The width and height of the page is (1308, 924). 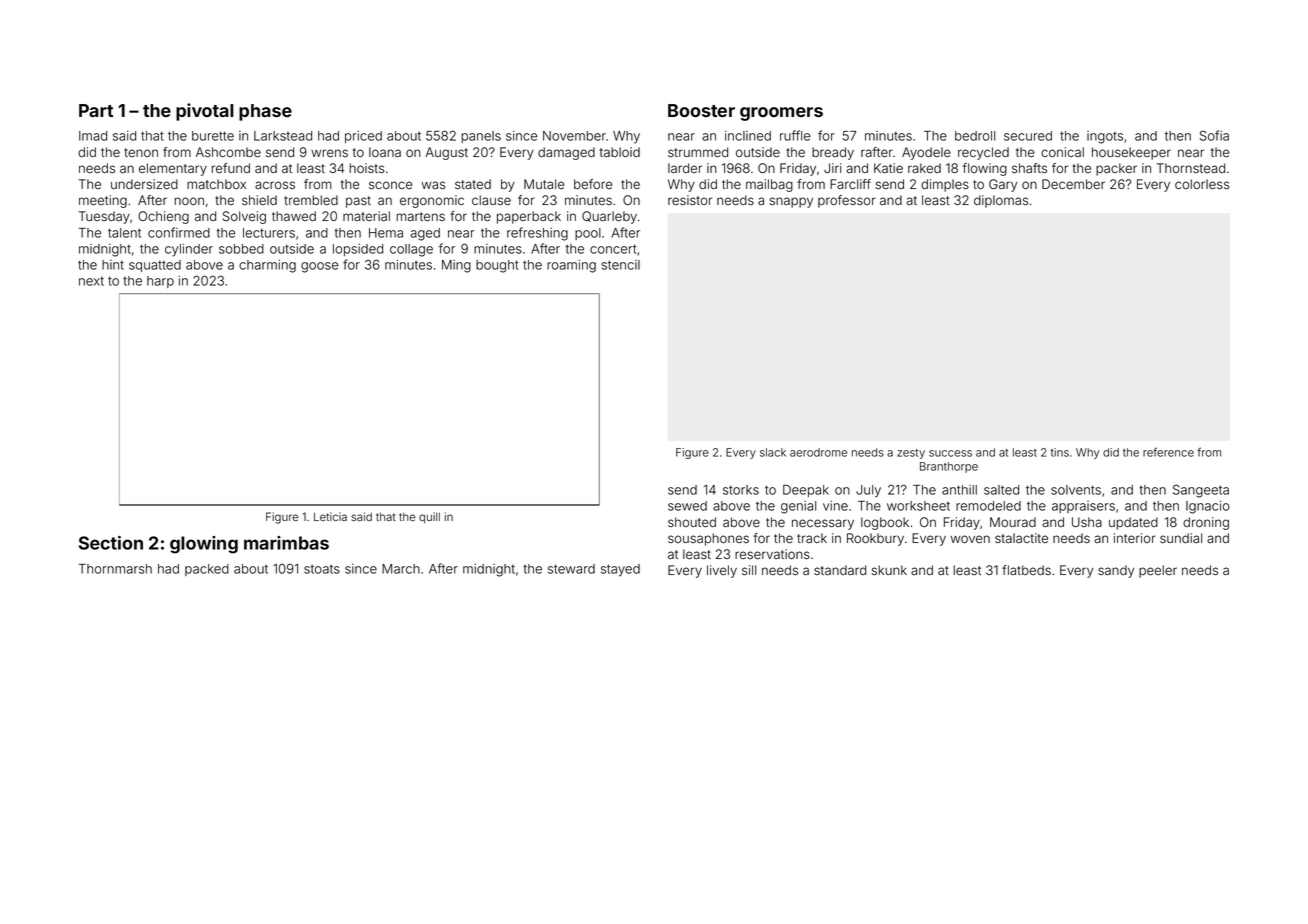 I want to click on Booster, so click(x=701, y=110).
